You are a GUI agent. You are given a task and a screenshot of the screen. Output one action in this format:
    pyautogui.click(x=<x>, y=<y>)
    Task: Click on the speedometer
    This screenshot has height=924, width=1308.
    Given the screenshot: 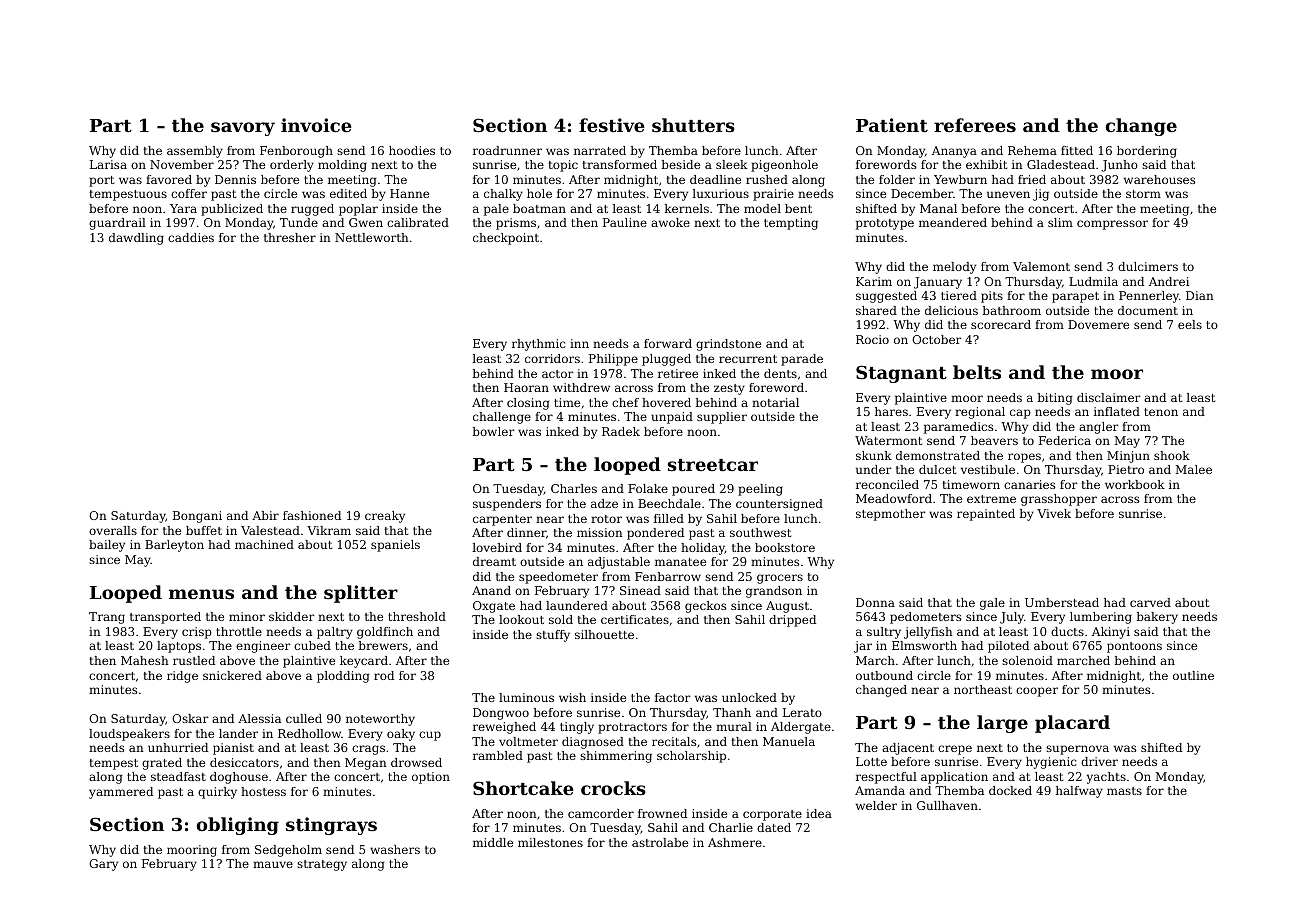 What is the action you would take?
    pyautogui.click(x=558, y=578)
